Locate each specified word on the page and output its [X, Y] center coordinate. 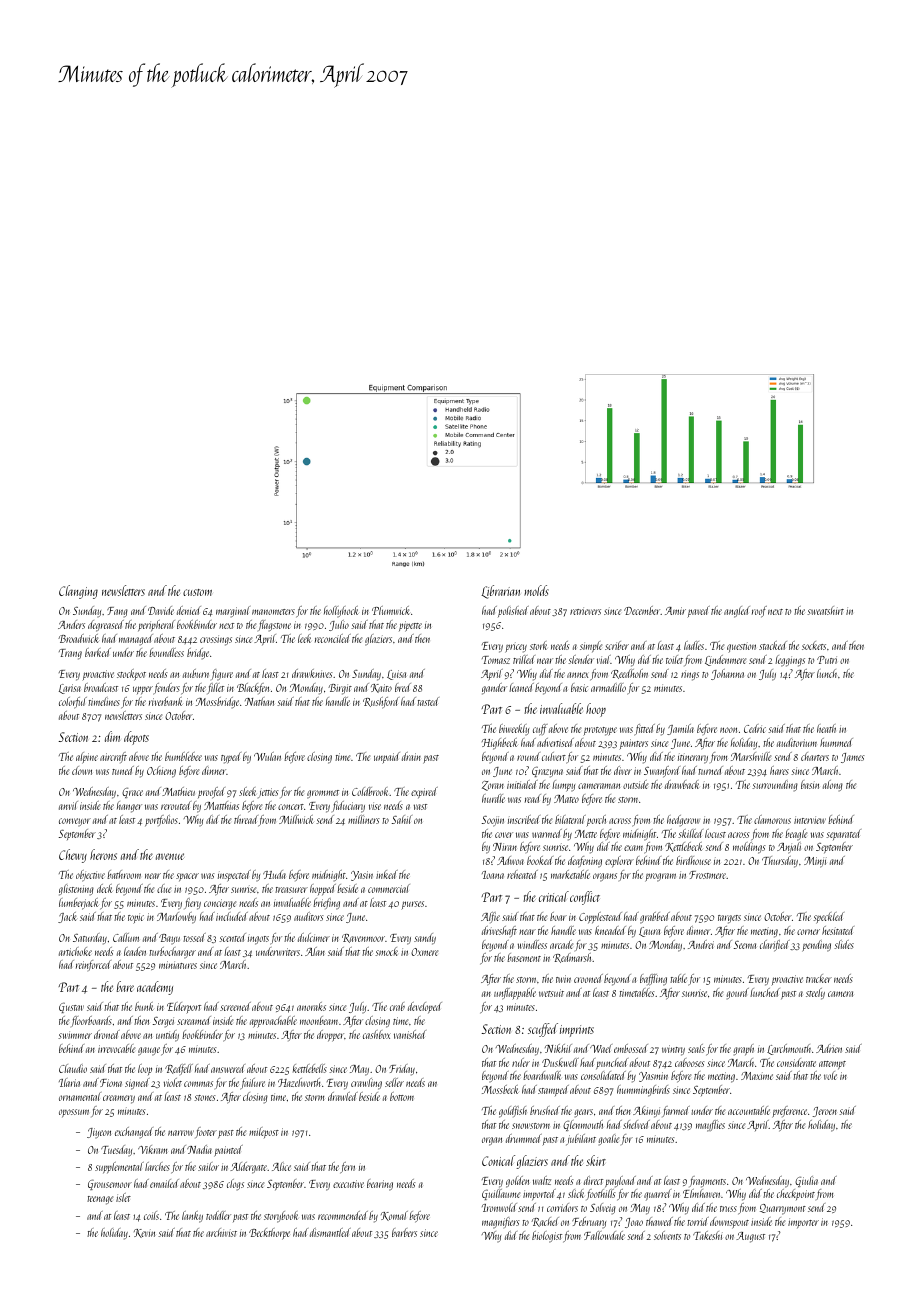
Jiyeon [99, 1133]
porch [596, 821]
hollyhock [341, 611]
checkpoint [796, 1194]
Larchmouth [789, 1049]
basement [524, 957]
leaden [135, 951]
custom [197, 592]
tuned [123, 770]
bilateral [570, 819]
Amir [675, 611]
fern [347, 1168]
